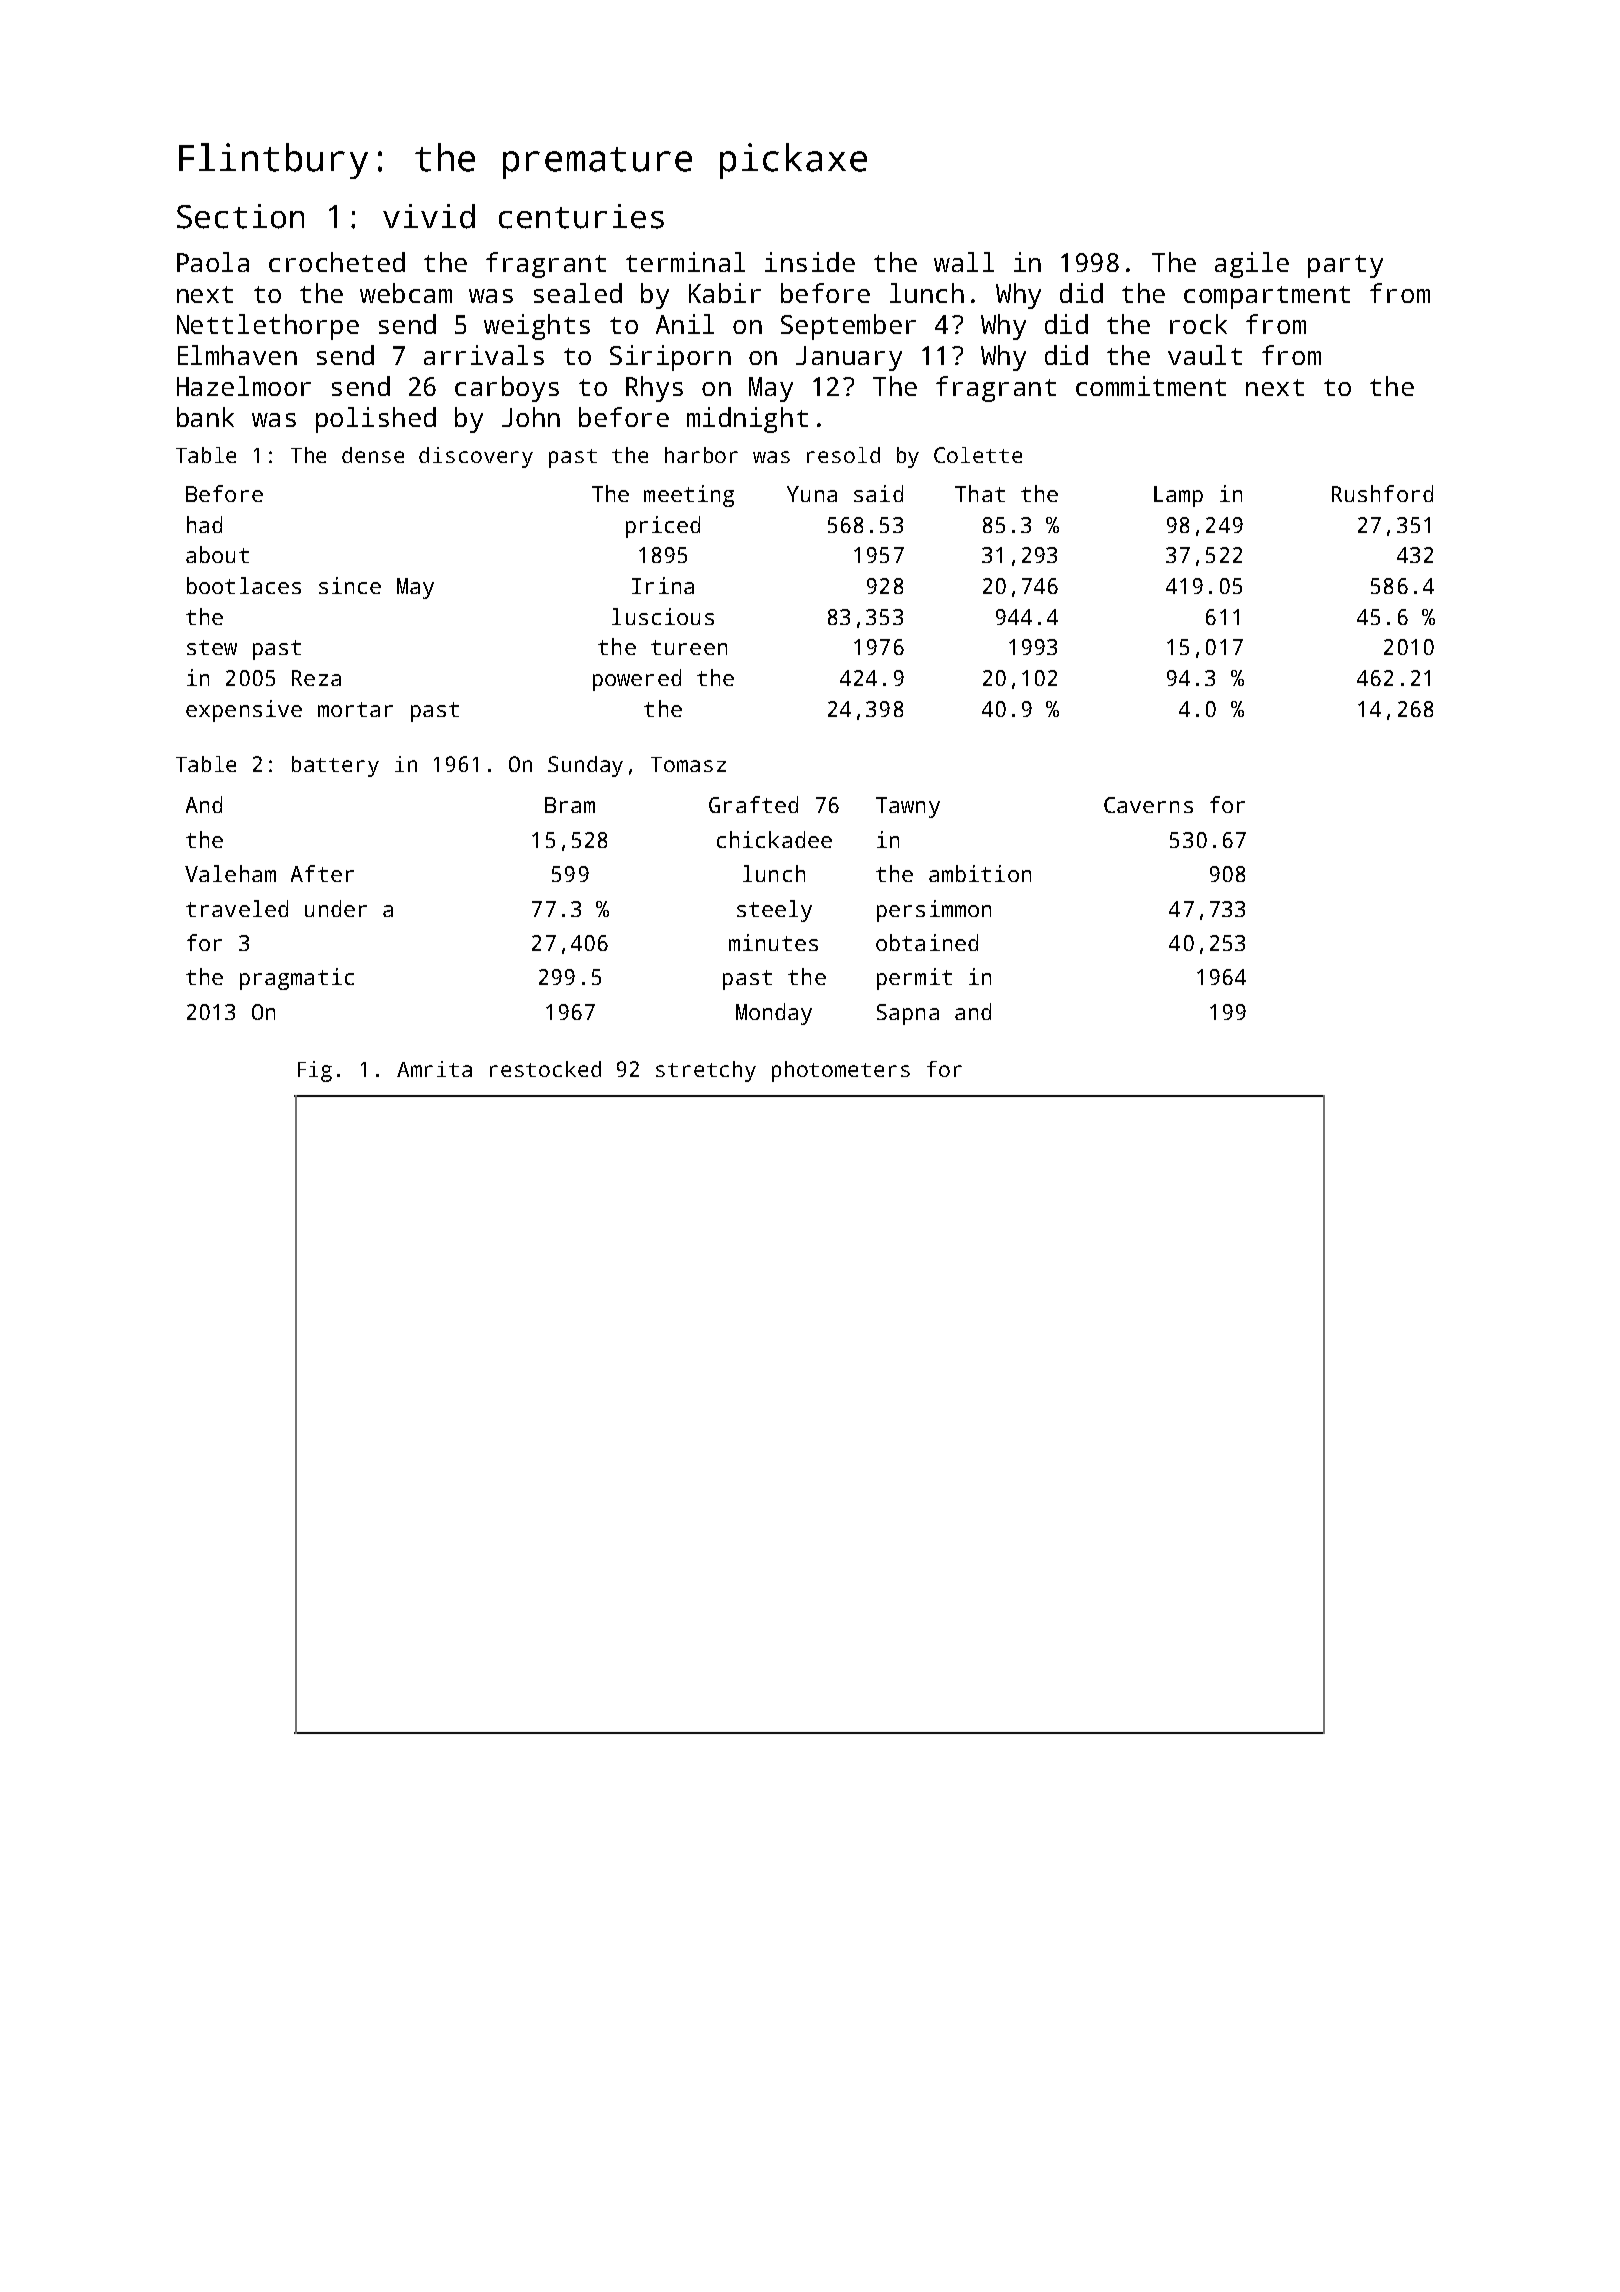 This image has width=1620, height=2292. I want to click on about, so click(217, 554).
